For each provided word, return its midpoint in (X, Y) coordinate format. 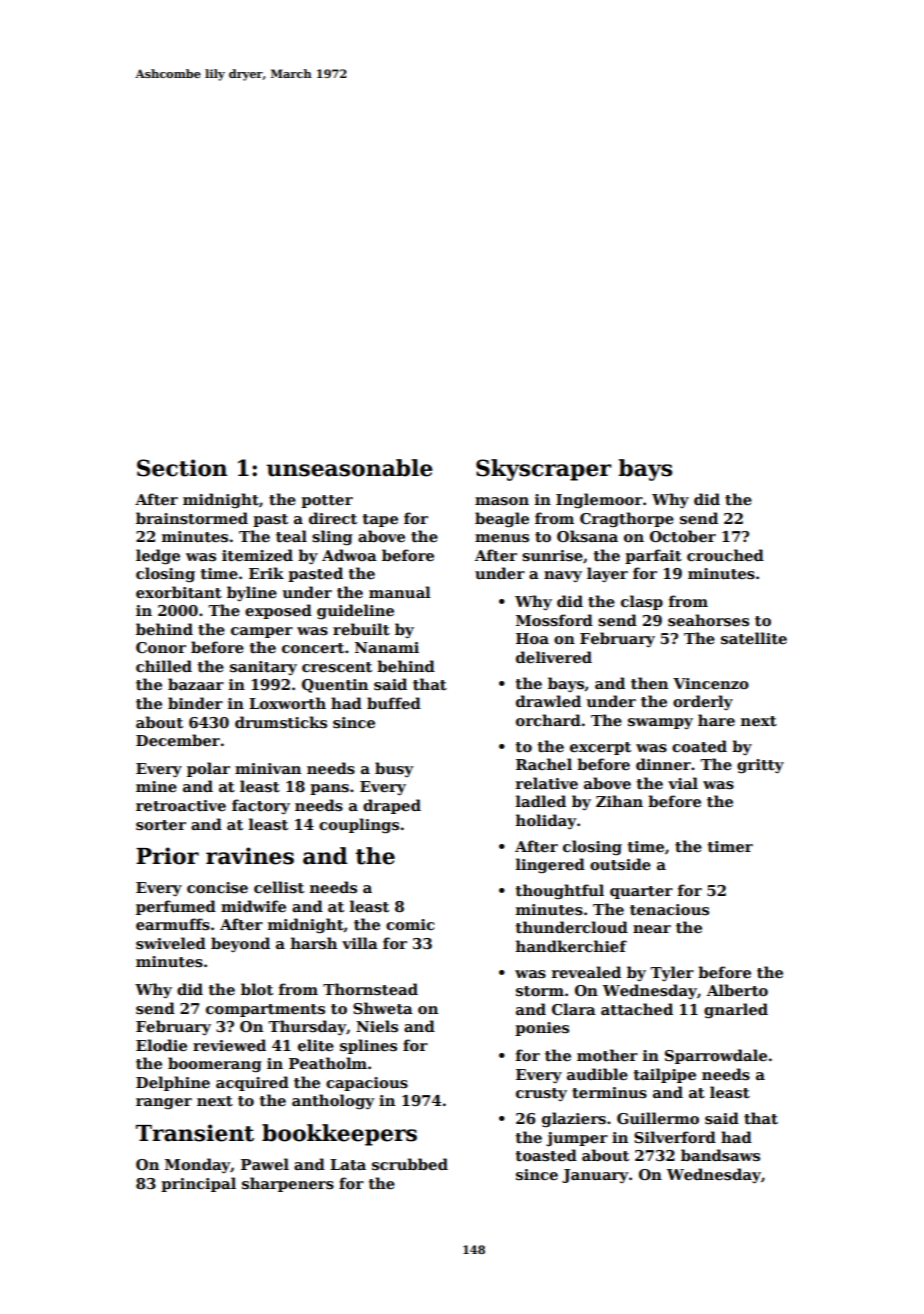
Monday (198, 1165)
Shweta (383, 1008)
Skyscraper (543, 470)
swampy (660, 723)
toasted (546, 1155)
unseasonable (349, 468)
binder (195, 703)
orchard (548, 720)
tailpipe (665, 1075)
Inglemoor (599, 501)
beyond (240, 944)
